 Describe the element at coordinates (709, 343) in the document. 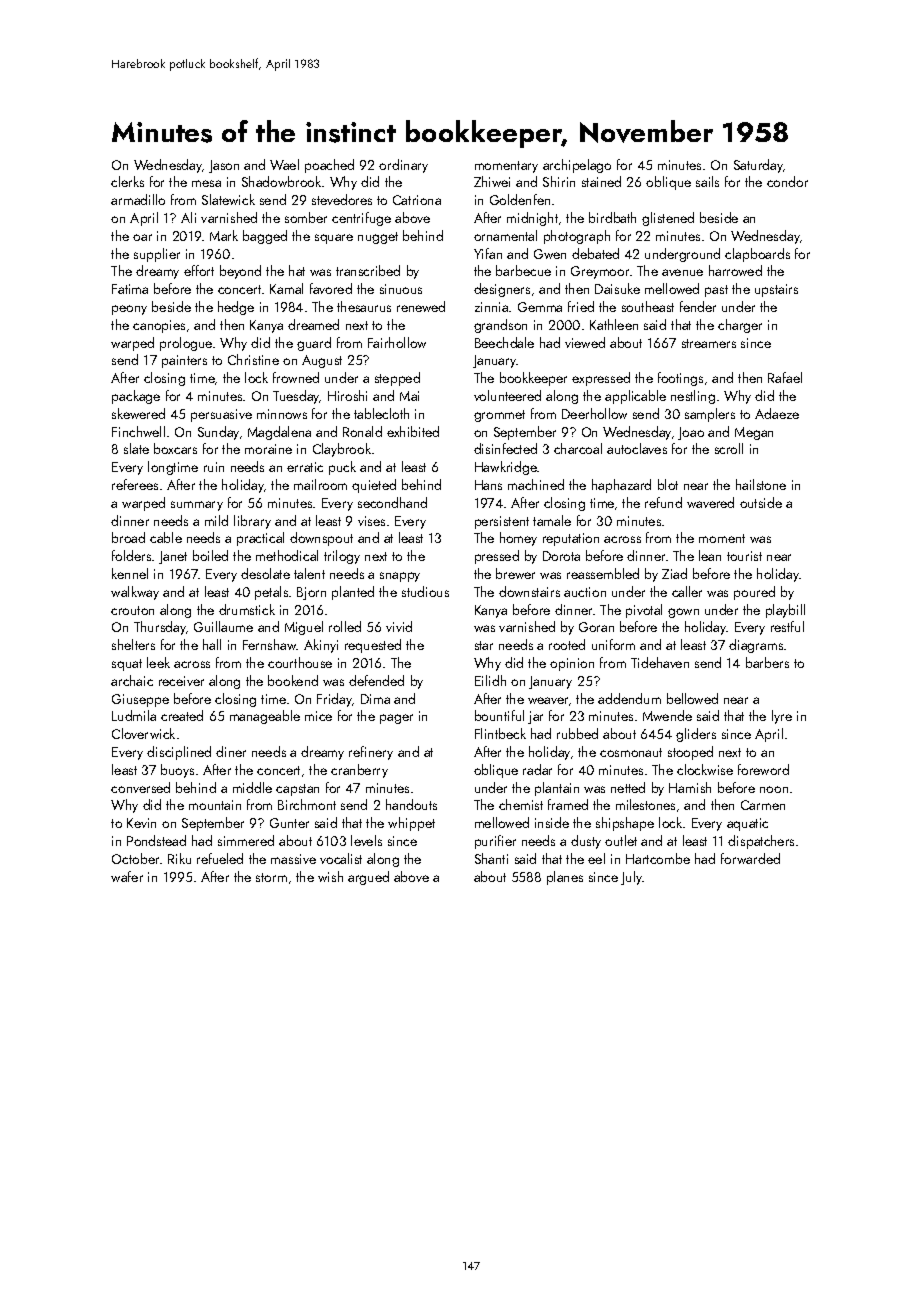

I see `streamers` at that location.
